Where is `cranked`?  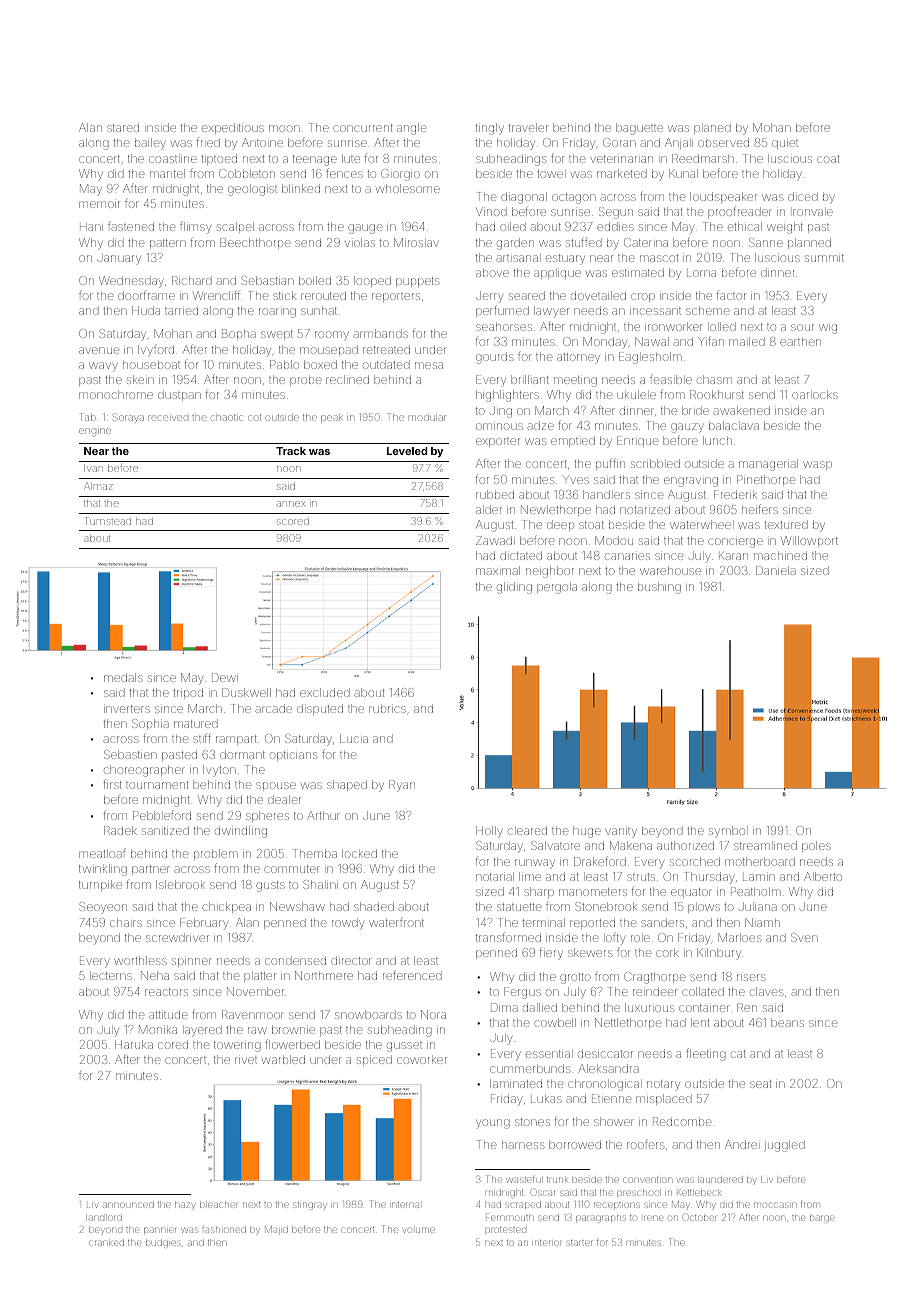 cranked is located at coordinates (106, 1243).
